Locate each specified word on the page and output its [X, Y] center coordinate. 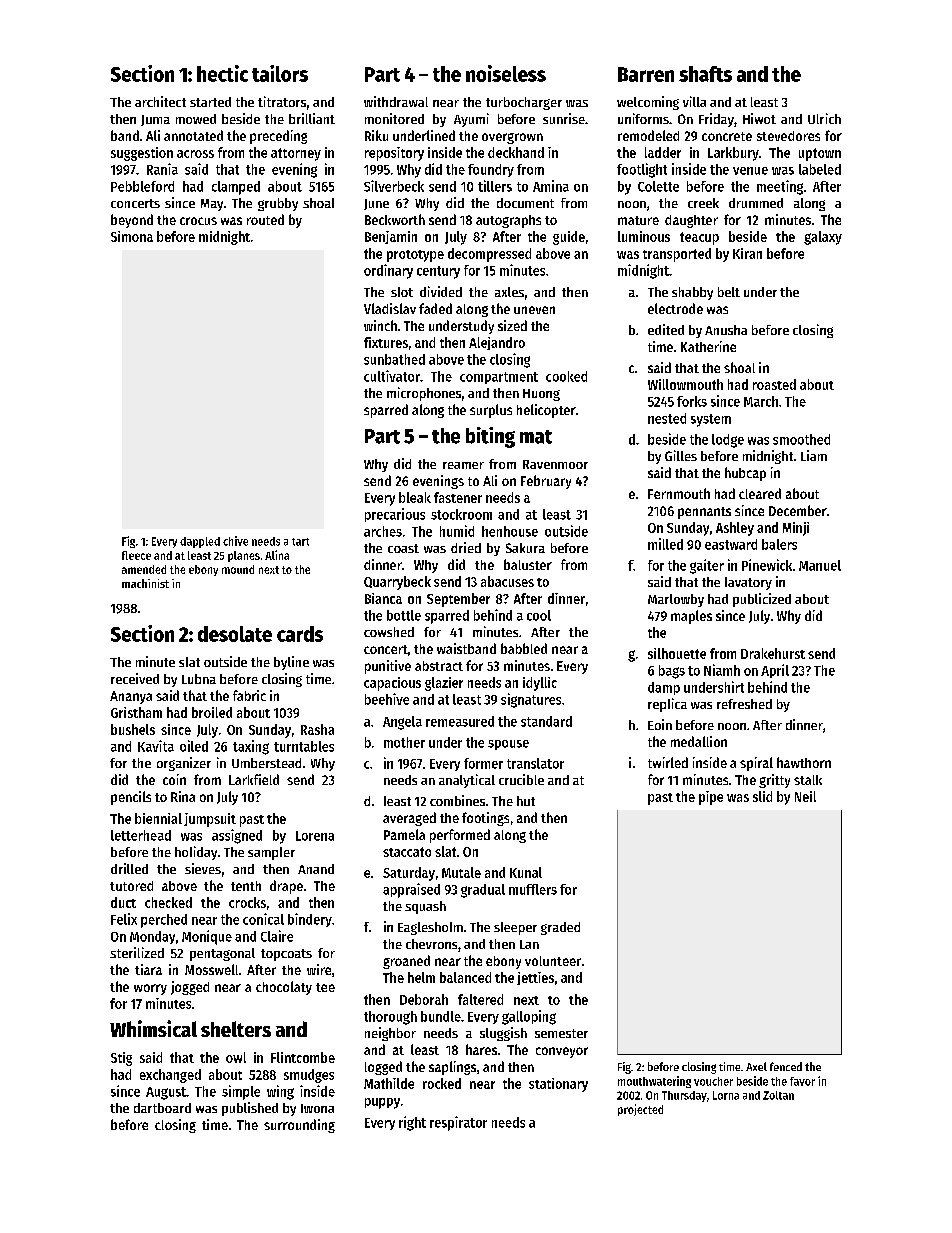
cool [539, 615]
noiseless [506, 73]
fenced [786, 1066]
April [775, 671]
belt [729, 292]
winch [380, 325]
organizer [184, 764]
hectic [222, 73]
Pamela [404, 834]
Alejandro [497, 343]
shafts [705, 74]
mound [238, 569]
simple [241, 1092]
